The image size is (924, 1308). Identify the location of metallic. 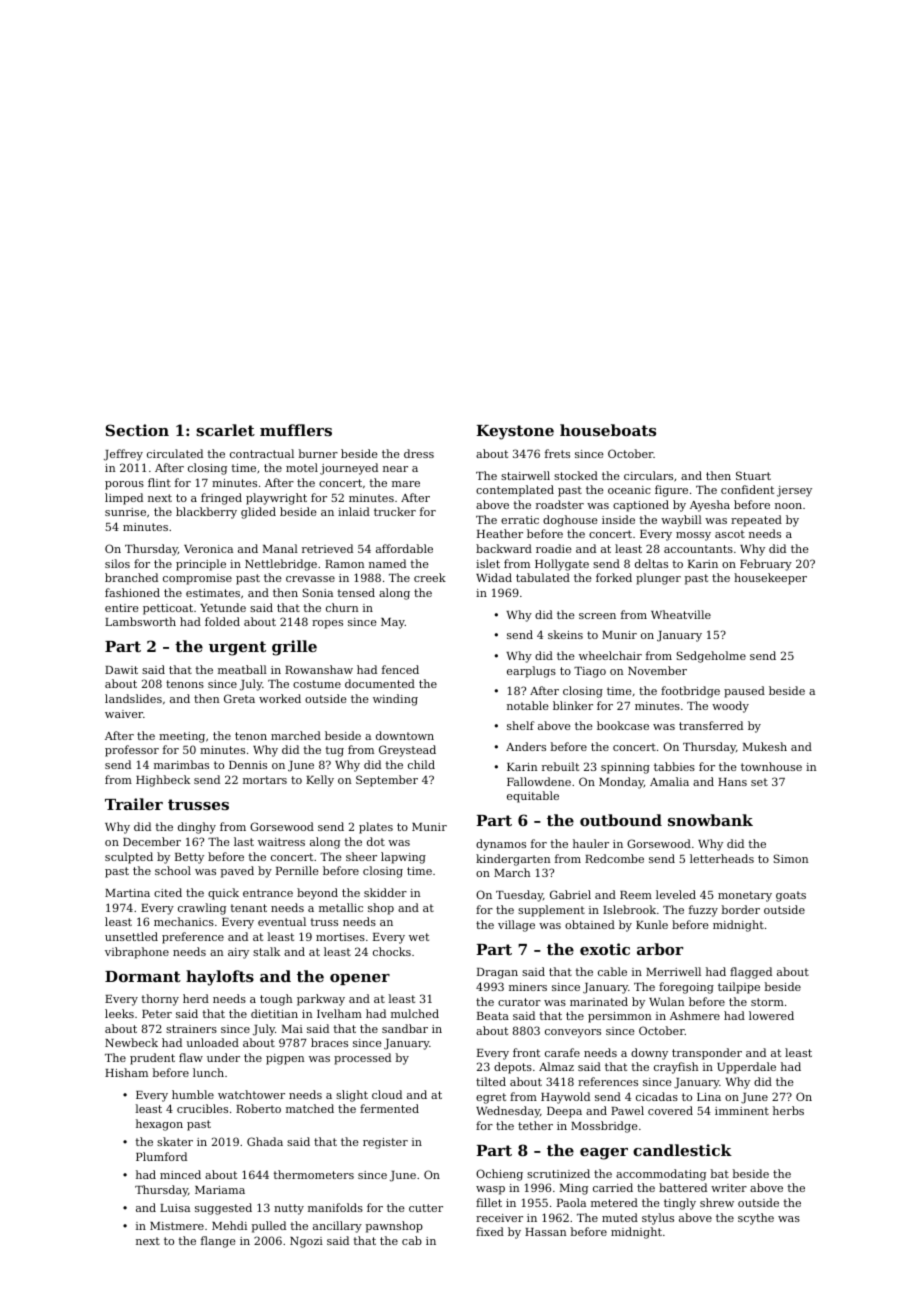
(341, 907).
